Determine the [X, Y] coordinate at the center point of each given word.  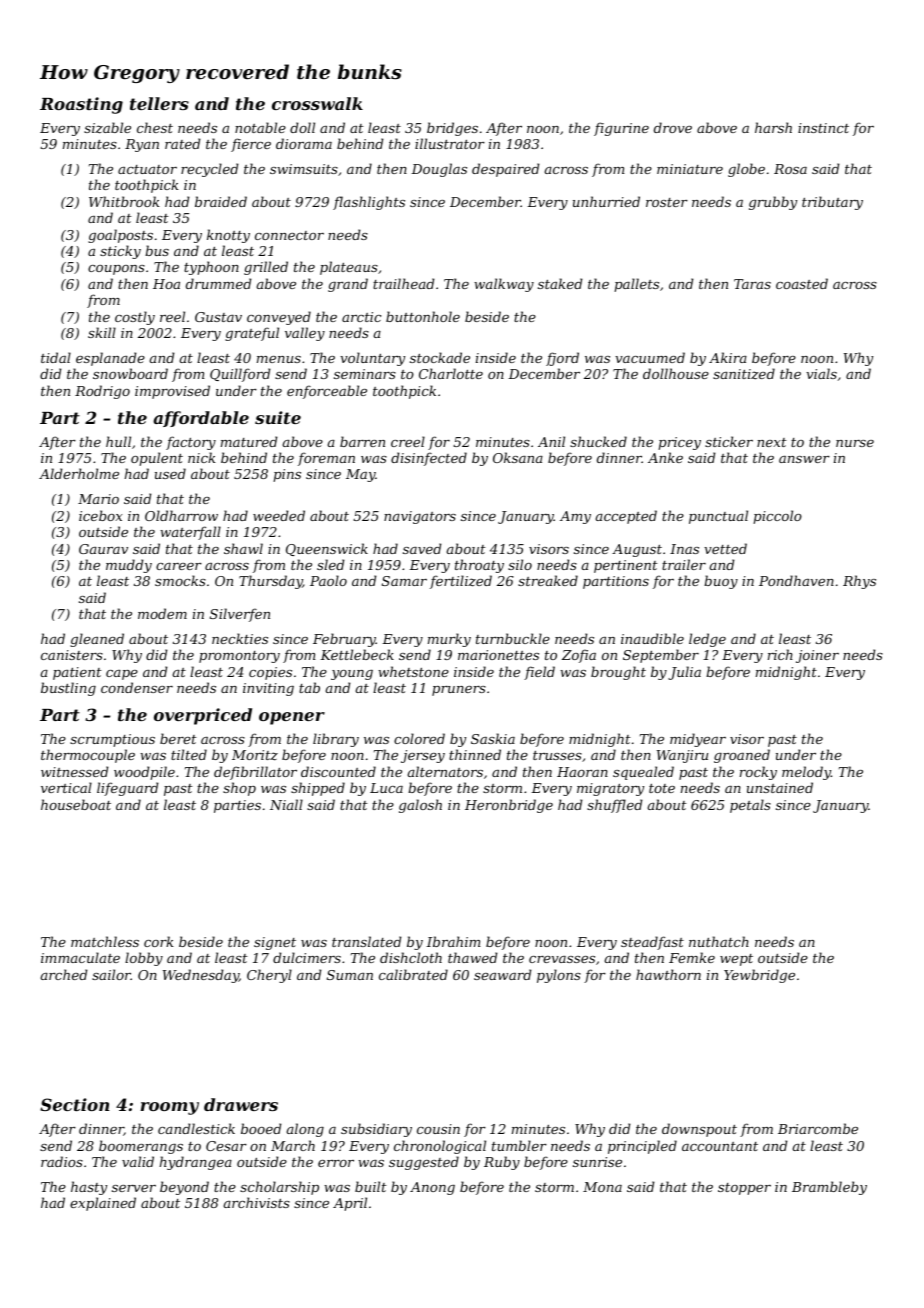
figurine [621, 129]
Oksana [518, 457]
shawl [243, 548]
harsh [773, 127]
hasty [89, 1188]
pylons [559, 976]
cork [159, 941]
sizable [107, 128]
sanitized [744, 374]
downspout [699, 1130]
